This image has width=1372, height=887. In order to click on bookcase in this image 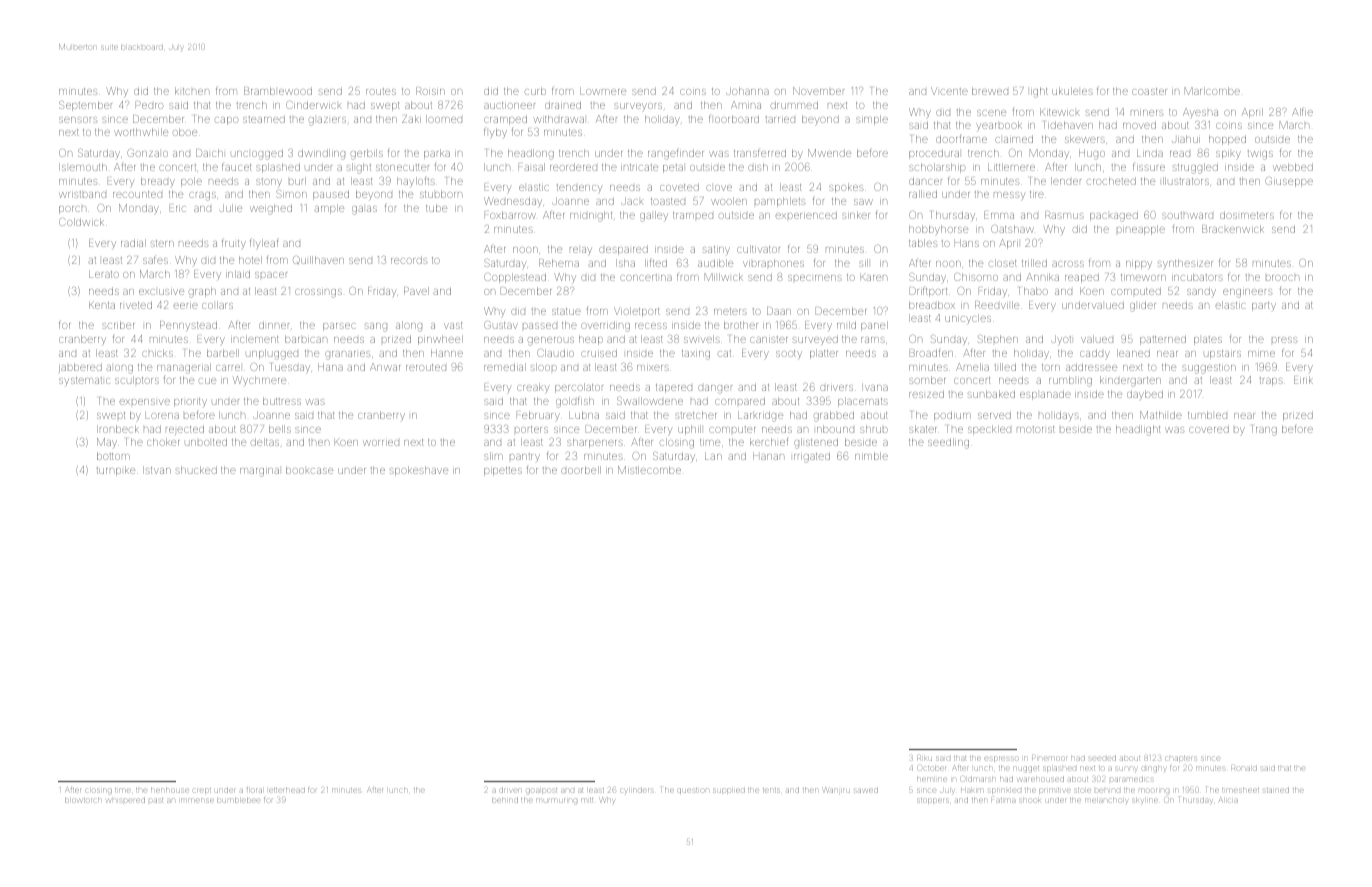, I will do `click(309, 470)`.
